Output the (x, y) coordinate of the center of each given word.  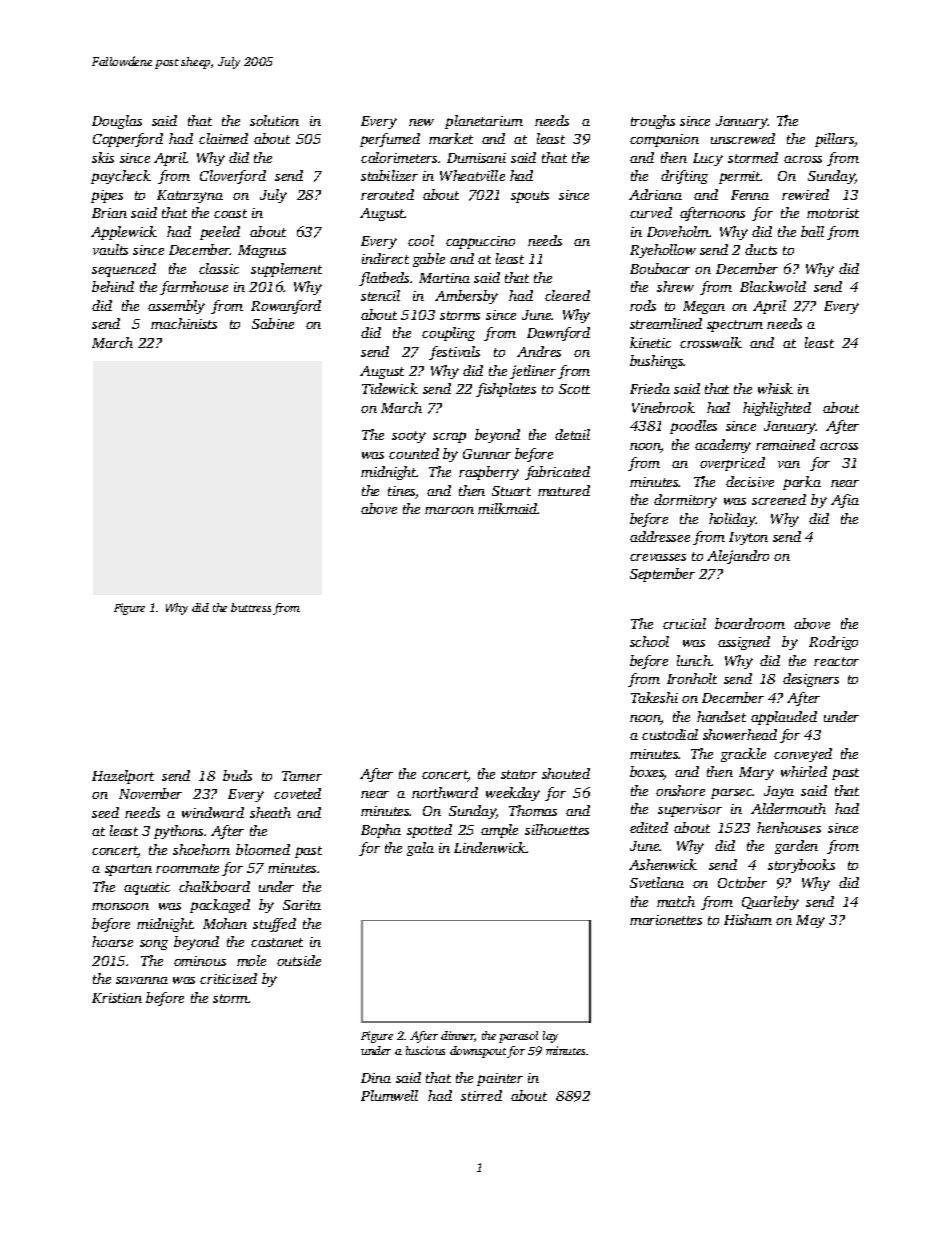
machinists (184, 323)
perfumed (390, 140)
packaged (220, 906)
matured (564, 490)
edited (649, 827)
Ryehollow (663, 251)
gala (420, 849)
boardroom (750, 623)
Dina (376, 1078)
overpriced (732, 464)
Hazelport (123, 777)
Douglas (117, 122)
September (662, 575)
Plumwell (389, 1095)
